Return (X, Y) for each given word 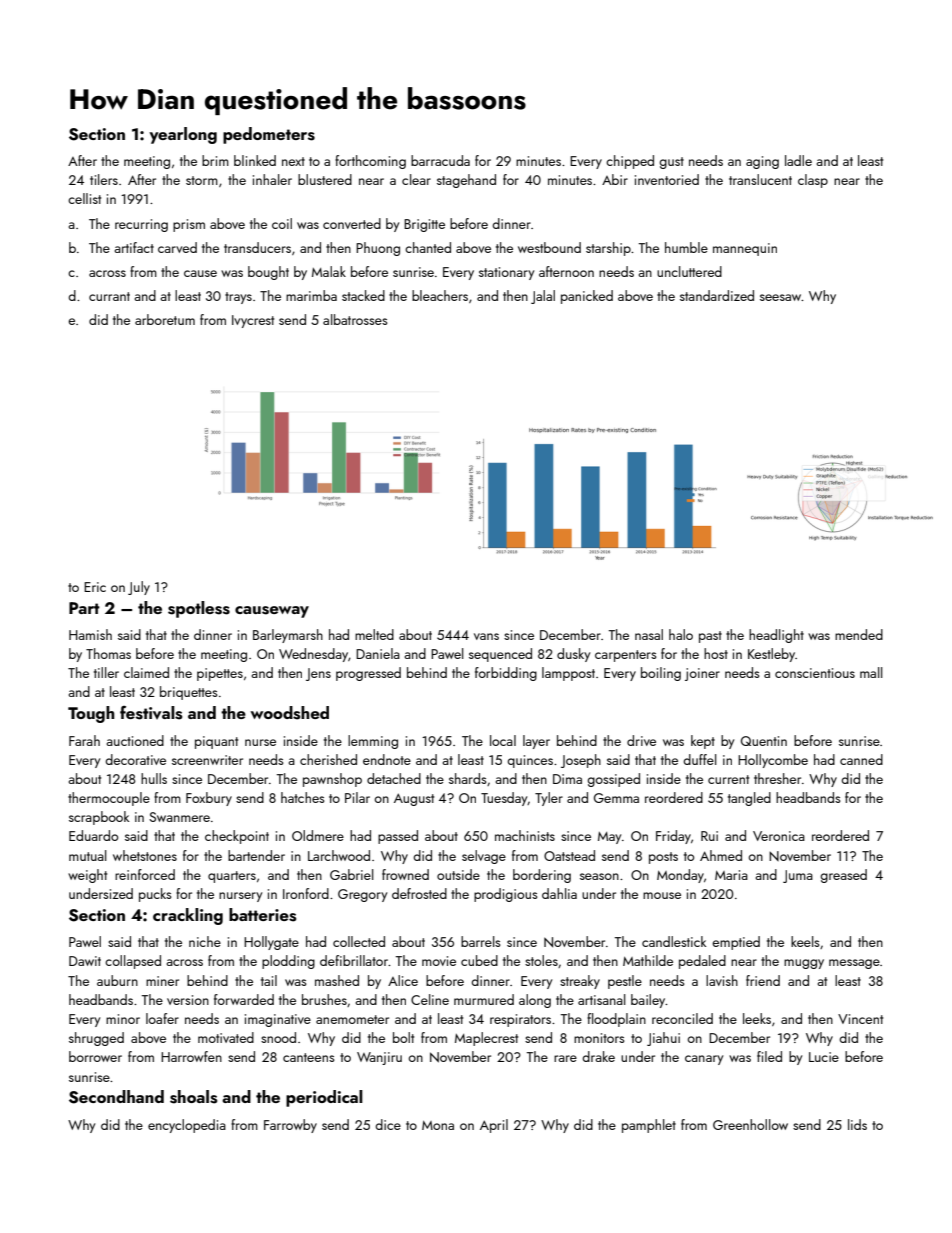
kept (703, 742)
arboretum (165, 319)
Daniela (378, 653)
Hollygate (271, 943)
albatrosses (355, 319)
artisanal (602, 999)
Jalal (543, 297)
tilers (104, 179)
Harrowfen (191, 1056)
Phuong (378, 249)
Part (84, 608)
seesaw (781, 297)
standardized (717, 295)
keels (805, 941)
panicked (587, 297)
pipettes (220, 674)
